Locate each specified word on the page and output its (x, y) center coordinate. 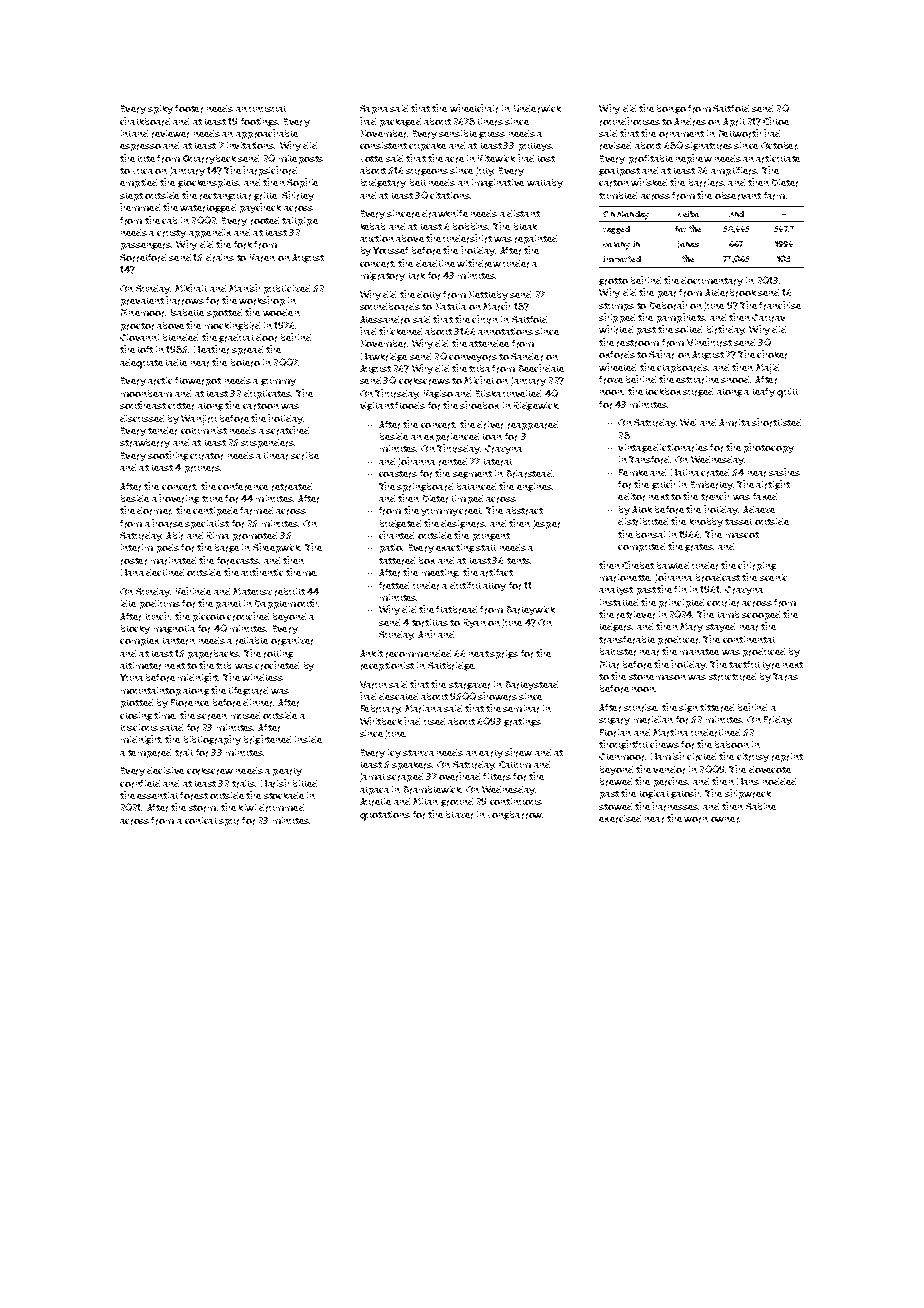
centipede (215, 511)
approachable (267, 134)
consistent (383, 145)
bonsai (650, 534)
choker (772, 354)
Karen (262, 258)
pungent (491, 537)
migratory (383, 276)
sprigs (504, 654)
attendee (489, 343)
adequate (141, 364)
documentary (712, 281)
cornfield (140, 784)
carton (614, 183)
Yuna (131, 677)
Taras (785, 677)
